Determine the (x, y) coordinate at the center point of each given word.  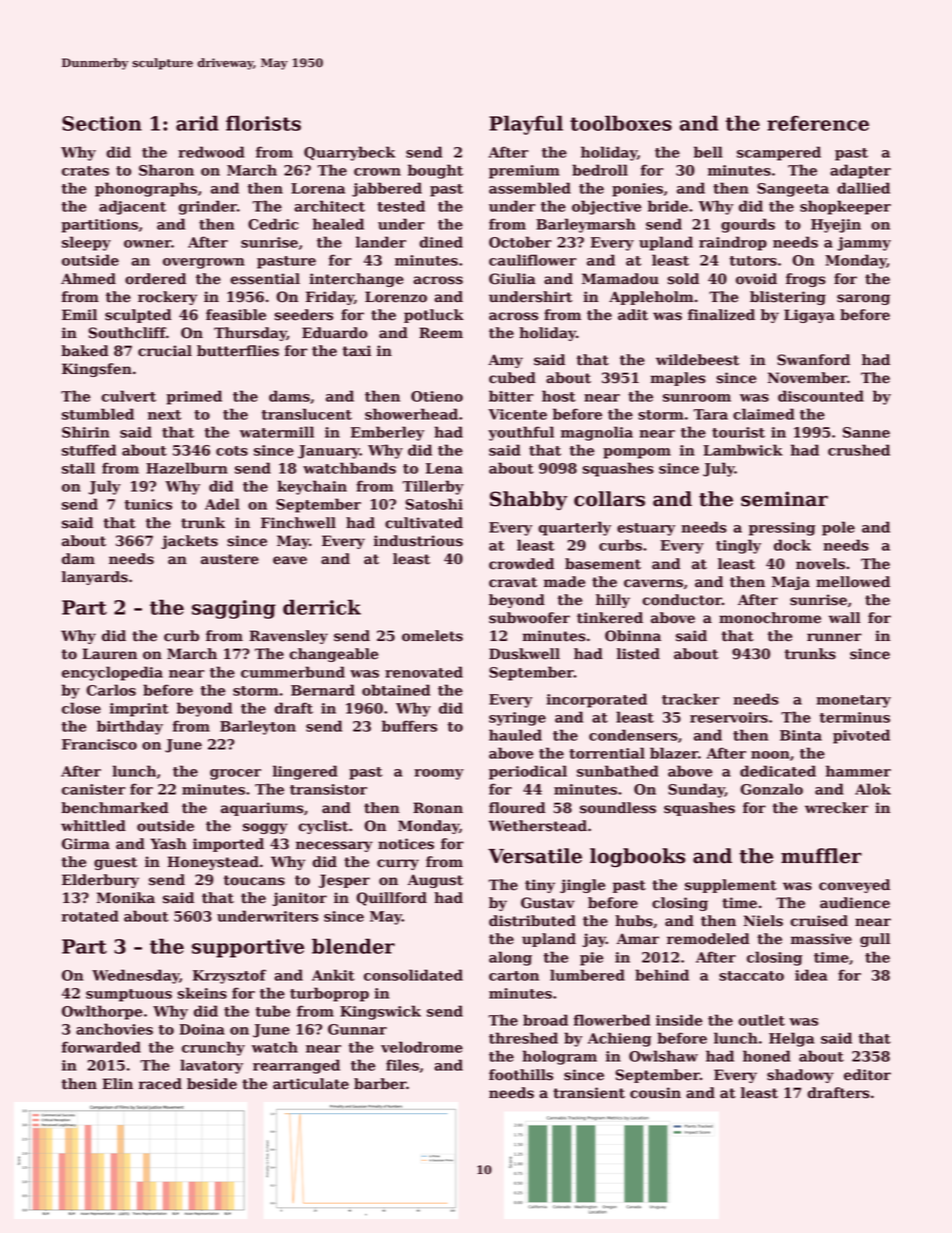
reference (818, 123)
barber (380, 1084)
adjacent (132, 207)
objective (607, 207)
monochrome (770, 618)
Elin (117, 1083)
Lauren (109, 654)
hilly (613, 601)
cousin (655, 1093)
